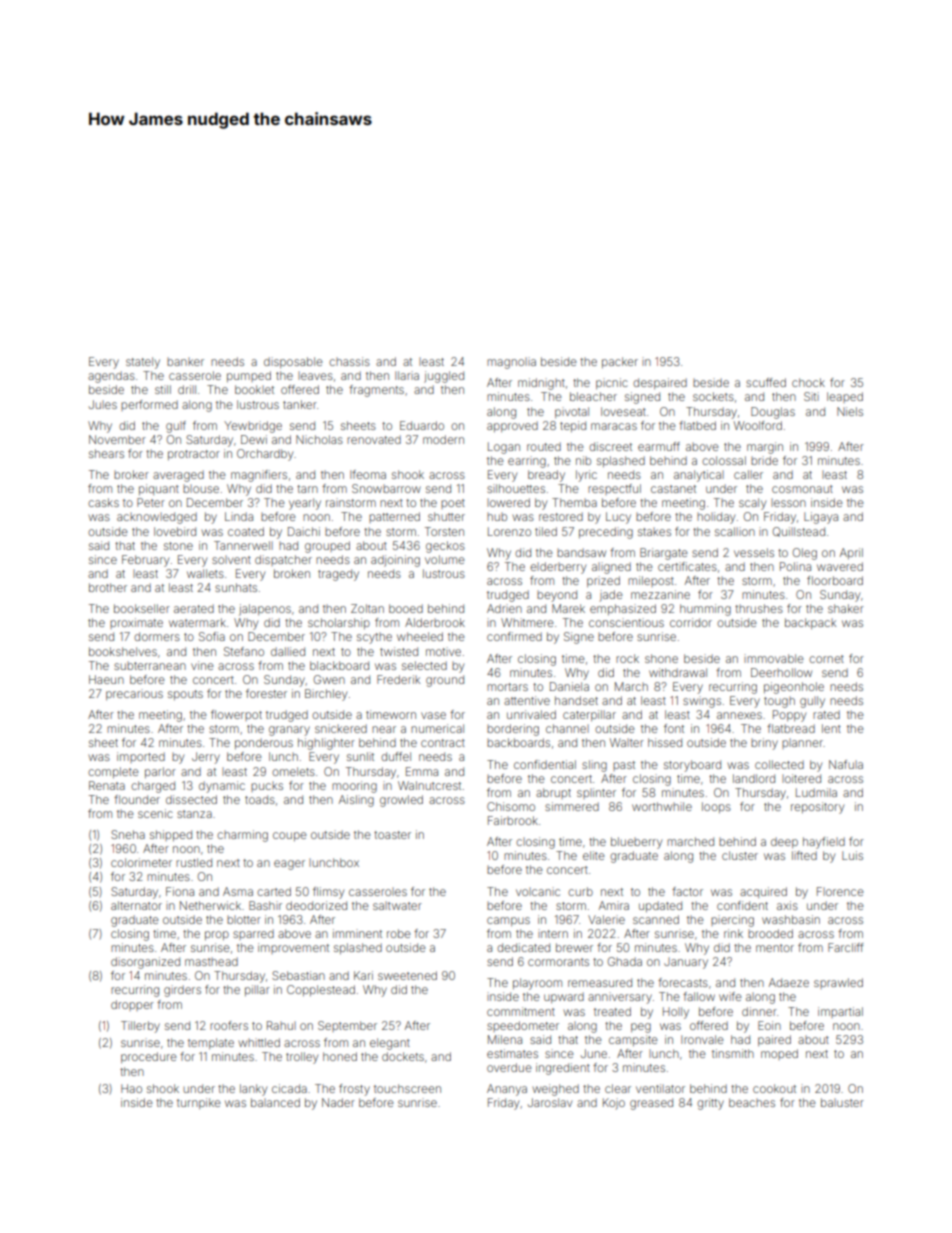  I want to click on gritty, so click(710, 1104).
